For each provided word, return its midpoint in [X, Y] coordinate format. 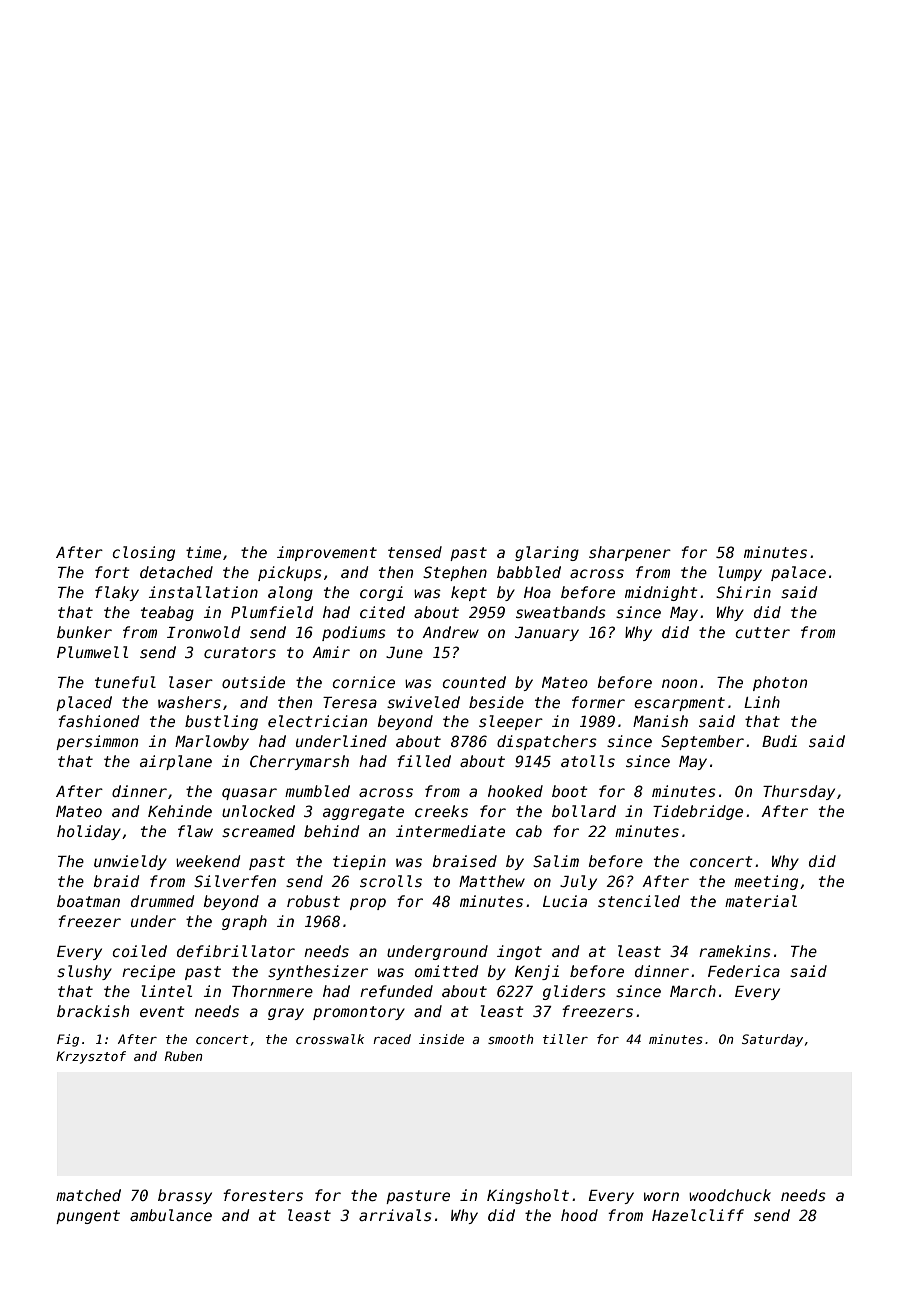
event [162, 1011]
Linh [762, 702]
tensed [415, 552]
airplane [176, 762]
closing [143, 553]
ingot [519, 952]
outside [253, 682]
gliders [574, 992]
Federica [744, 971]
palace [798, 573]
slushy [84, 972]
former [598, 702]
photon [780, 683]
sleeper [511, 722]
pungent [88, 1217]
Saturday [772, 1040]
